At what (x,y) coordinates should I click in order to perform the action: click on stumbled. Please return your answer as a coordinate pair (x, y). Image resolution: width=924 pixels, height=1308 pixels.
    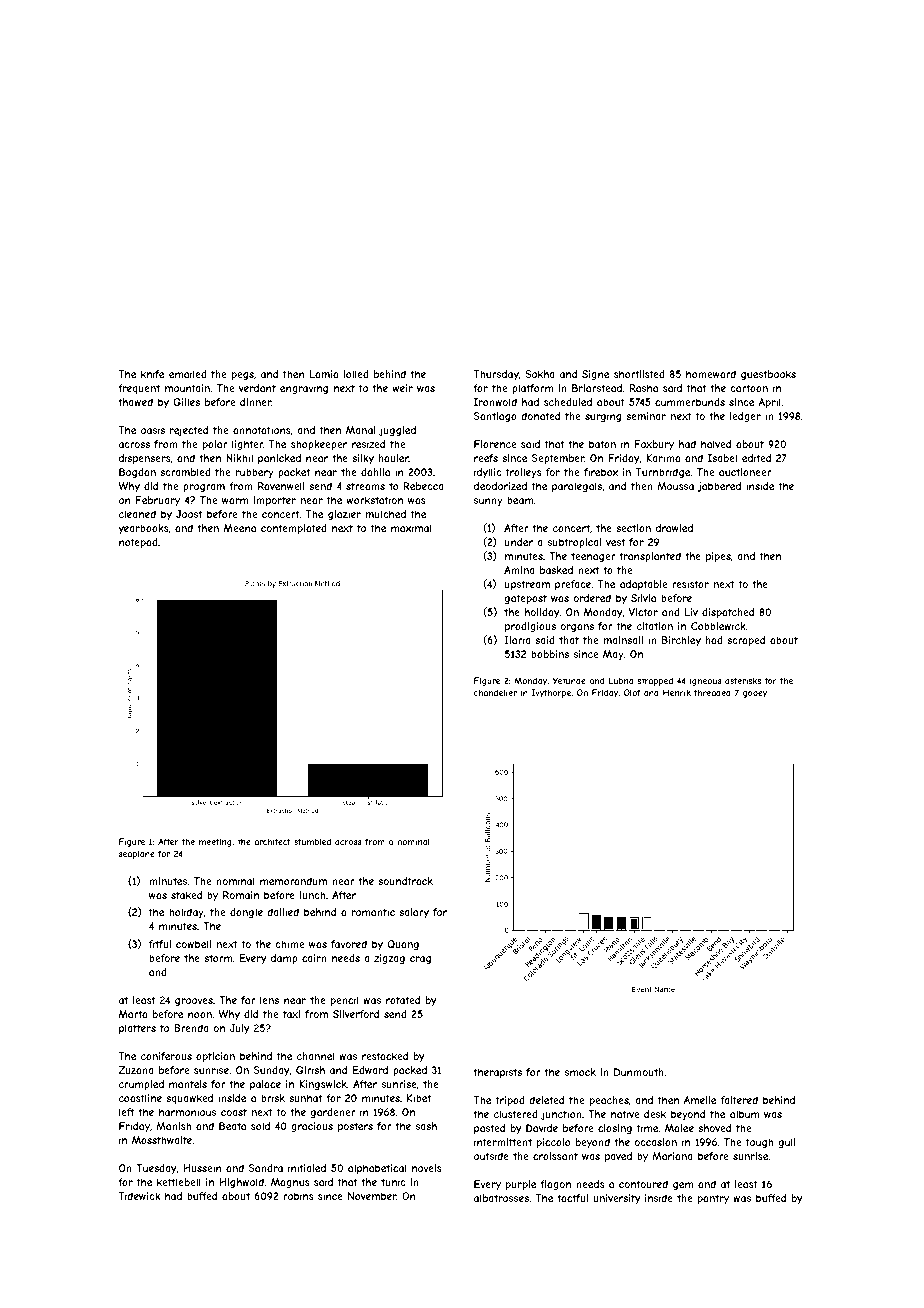
    Looking at the image, I should click on (312, 841).
